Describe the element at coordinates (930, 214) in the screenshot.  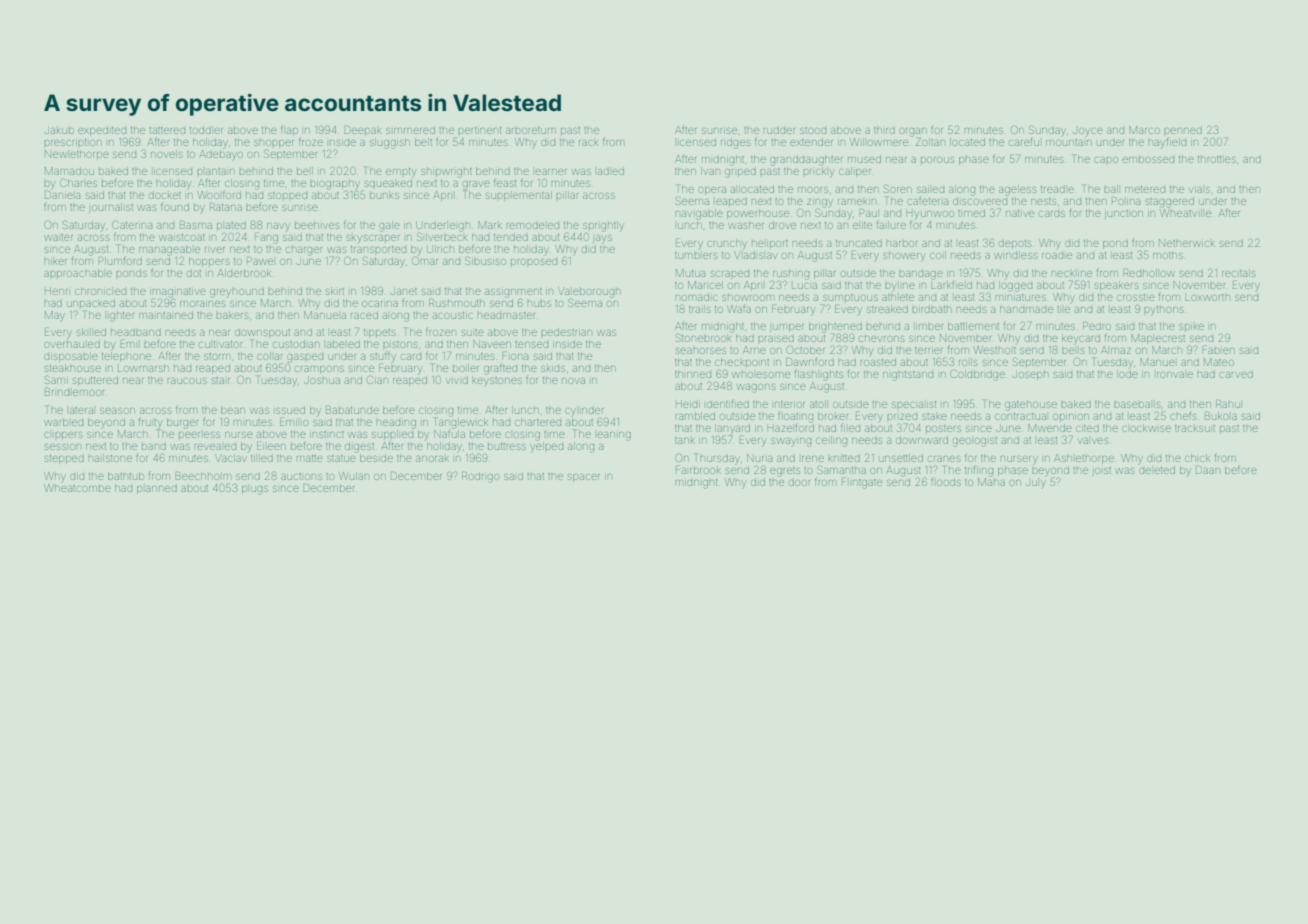
I see `Hyunwoo` at that location.
